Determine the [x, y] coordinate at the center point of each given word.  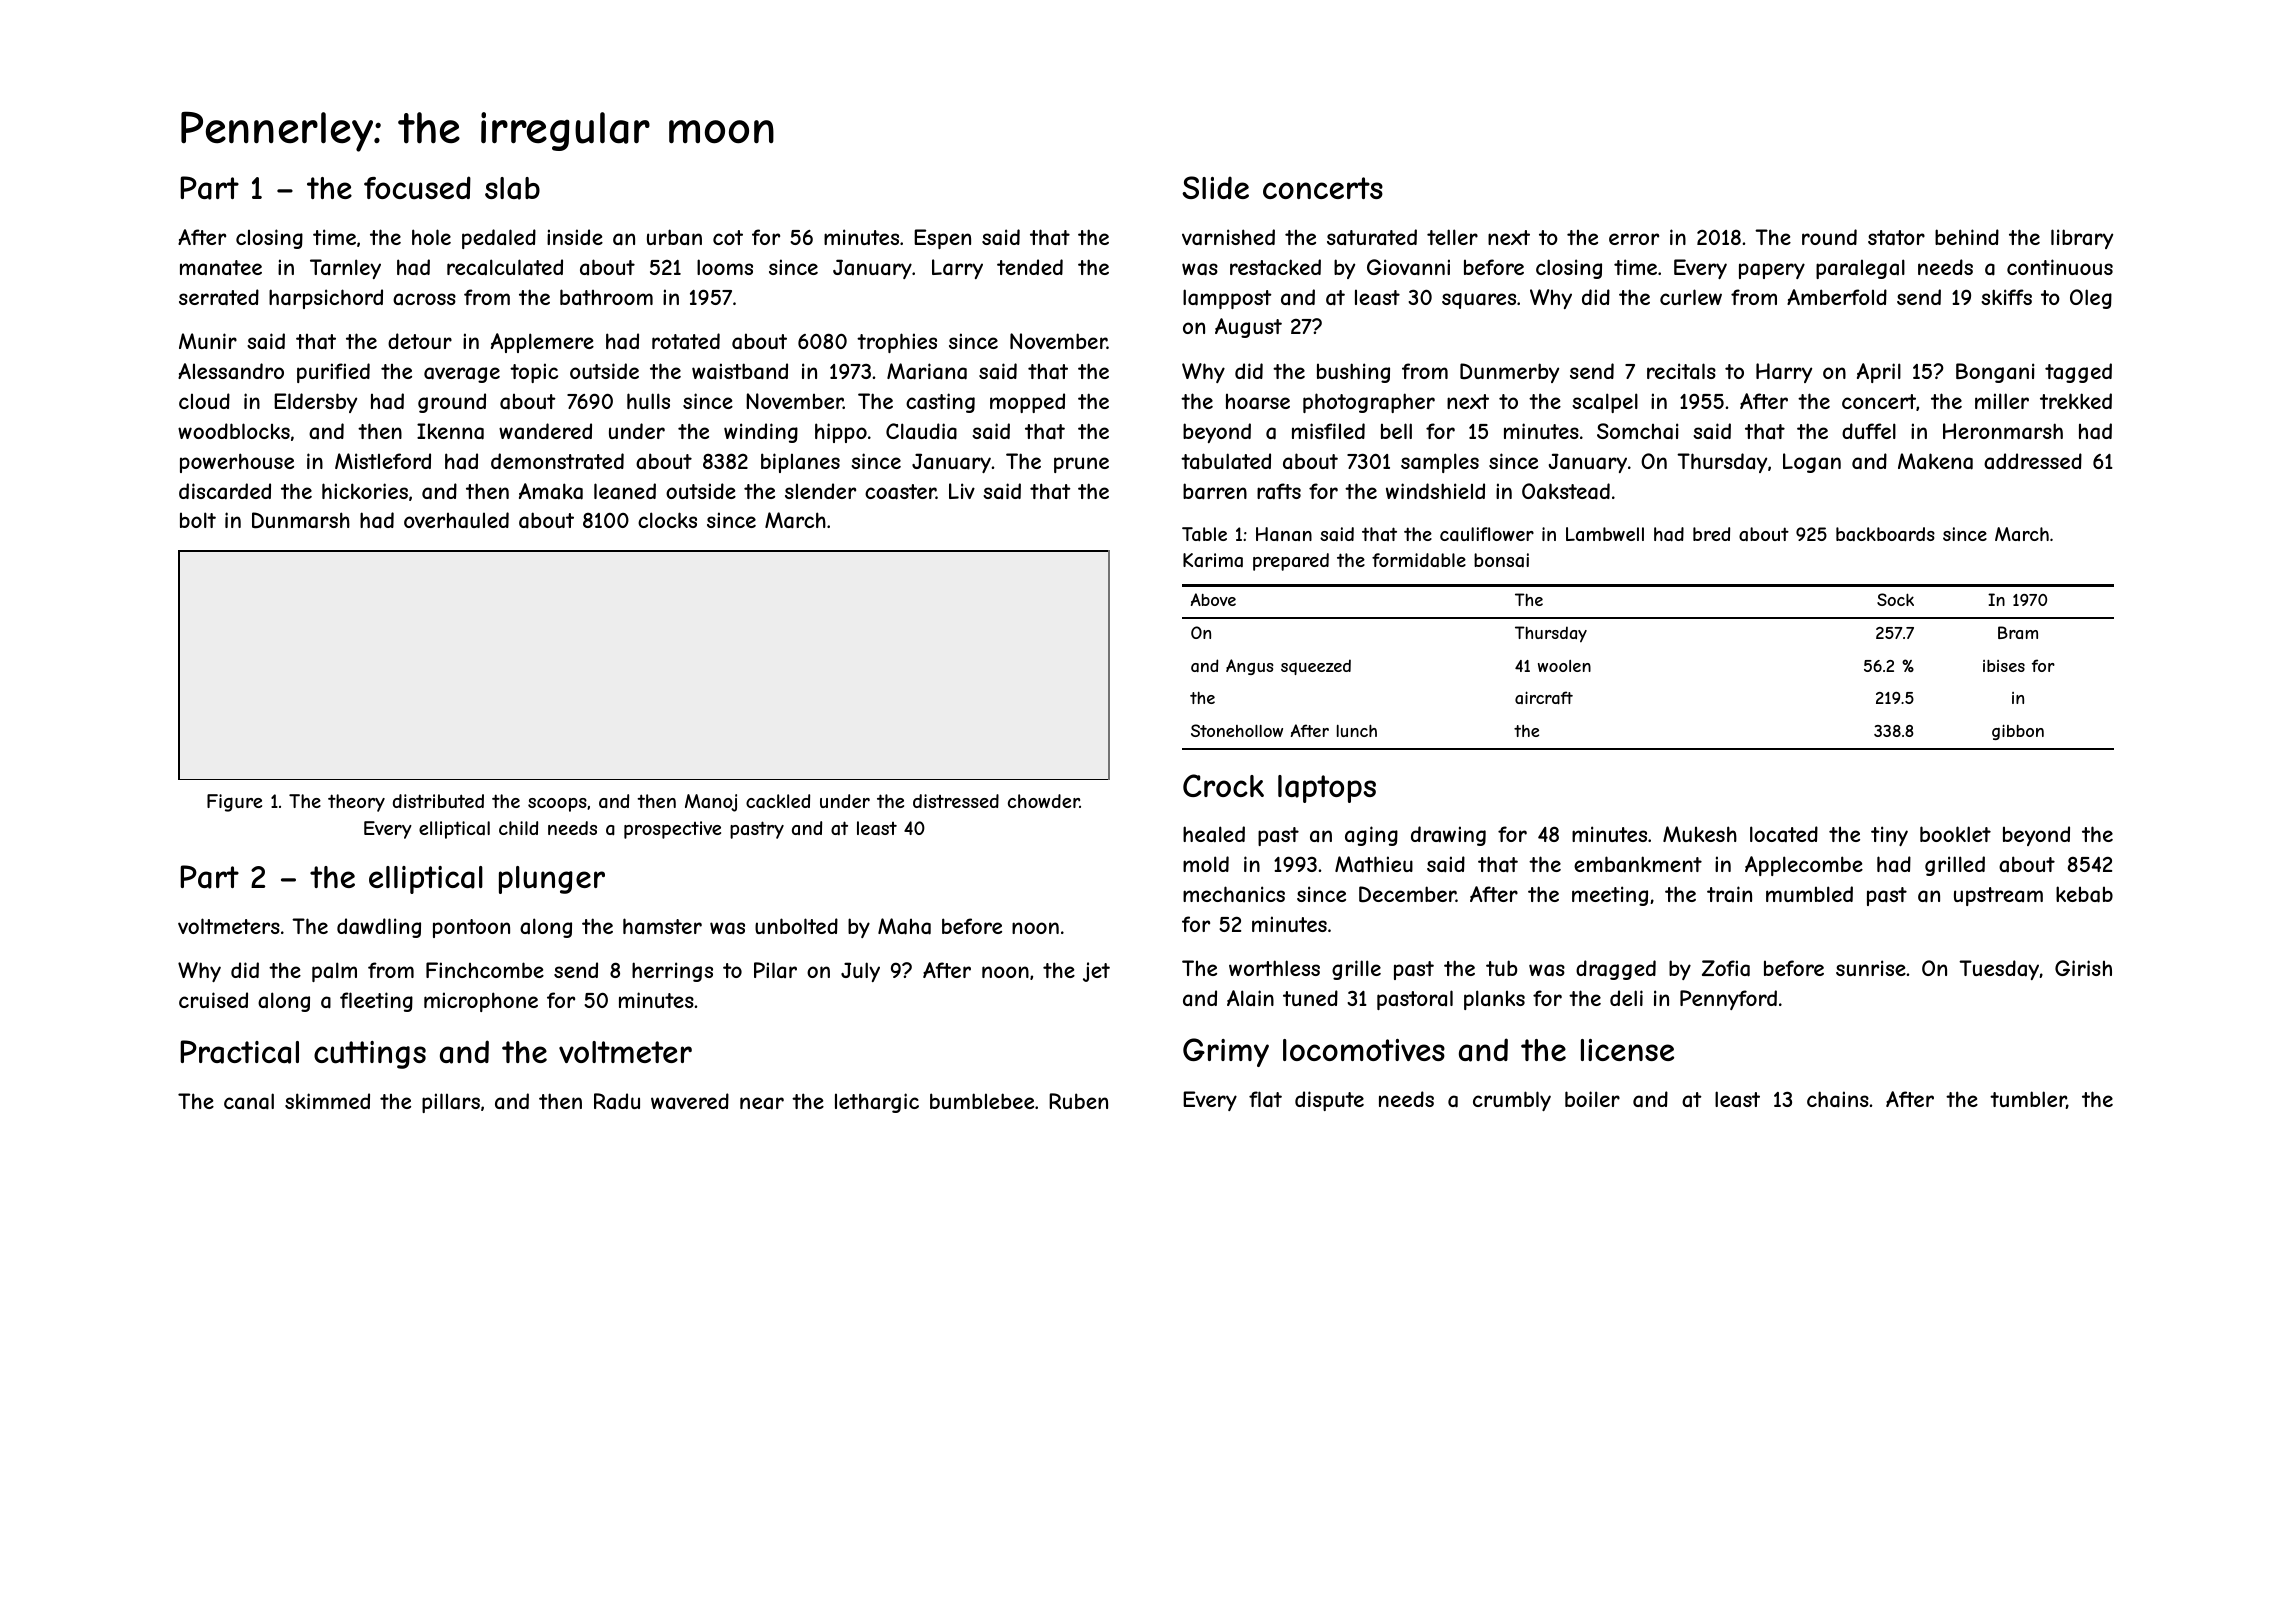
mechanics [1234, 894]
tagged [2078, 373]
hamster [662, 926]
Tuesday [1999, 970]
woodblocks [234, 431]
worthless [1274, 968]
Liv [962, 491]
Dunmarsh [301, 520]
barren [1215, 491]
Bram [2018, 632]
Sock [1895, 599]
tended [1030, 267]
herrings [672, 972]
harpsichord [326, 299]
